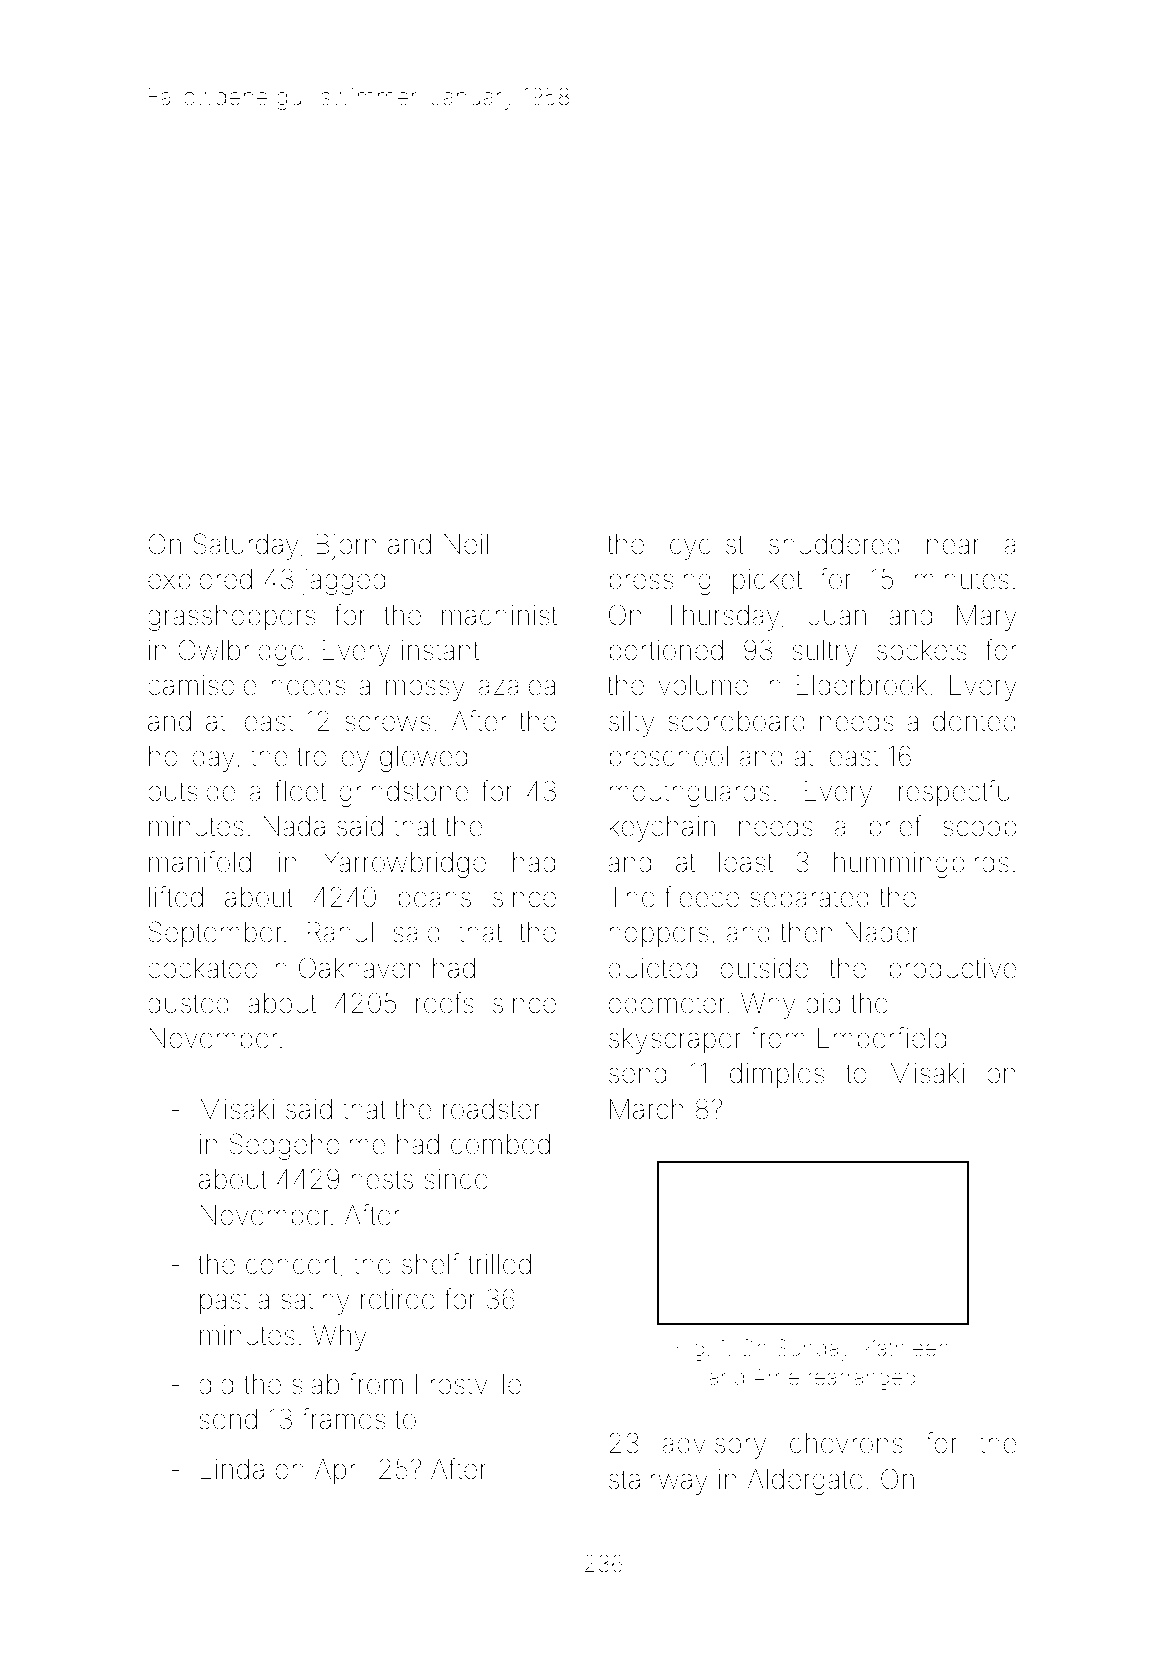 The height and width of the screenshot is (1654, 1165). I want to click on camisole, so click(202, 685).
